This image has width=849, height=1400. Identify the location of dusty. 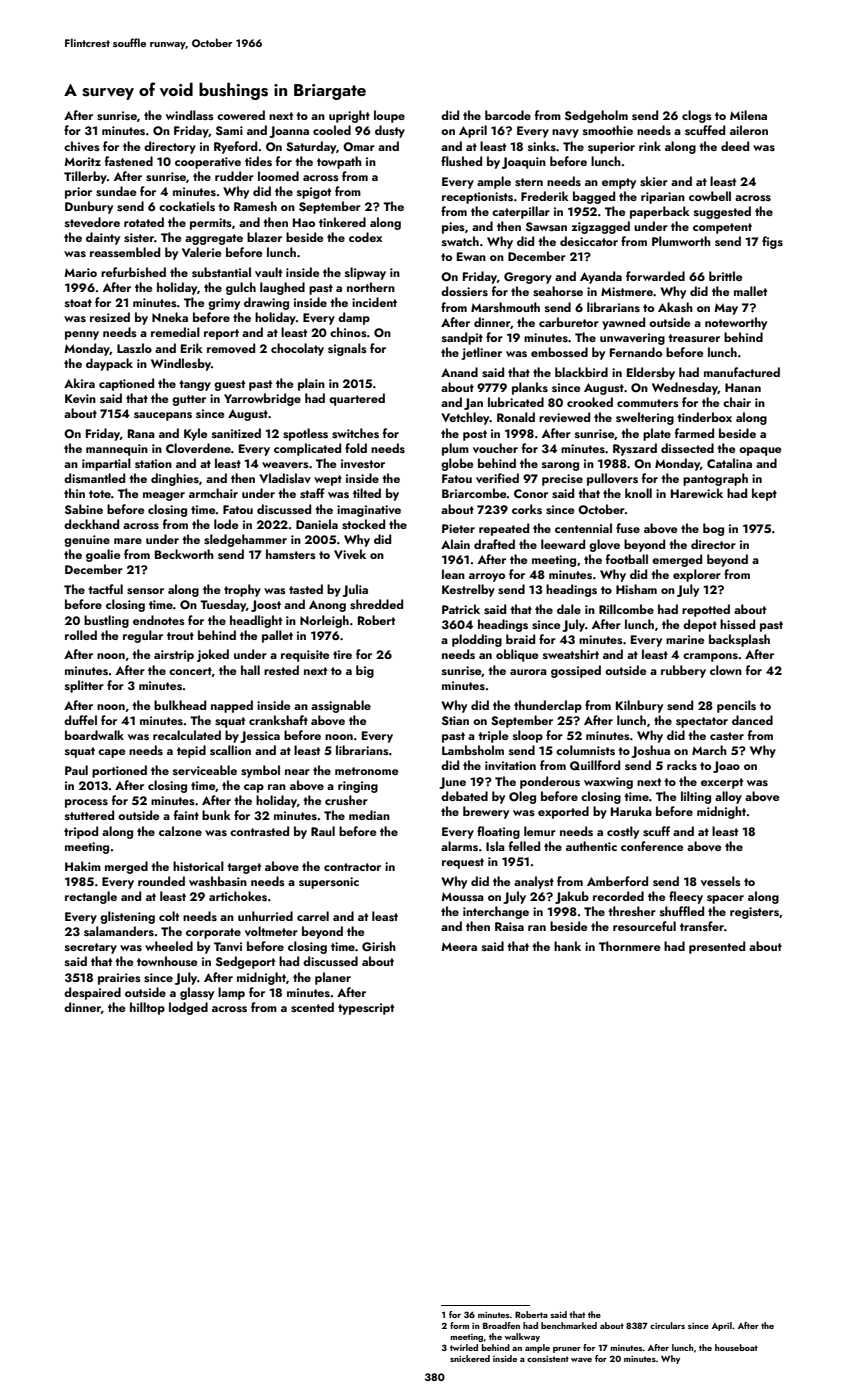
(390, 131).
